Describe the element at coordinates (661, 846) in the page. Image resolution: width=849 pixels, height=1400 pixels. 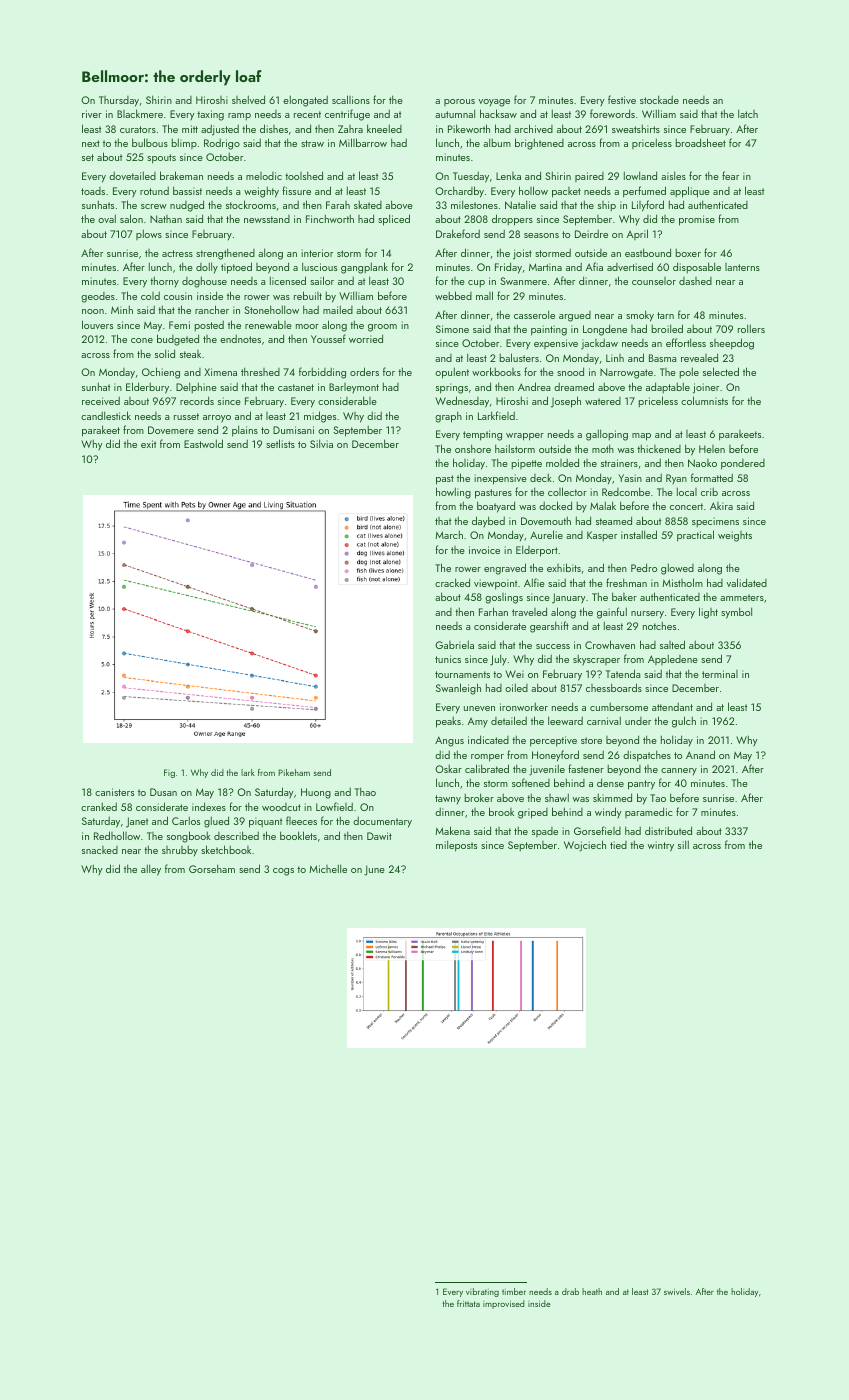
I see `wintry` at that location.
